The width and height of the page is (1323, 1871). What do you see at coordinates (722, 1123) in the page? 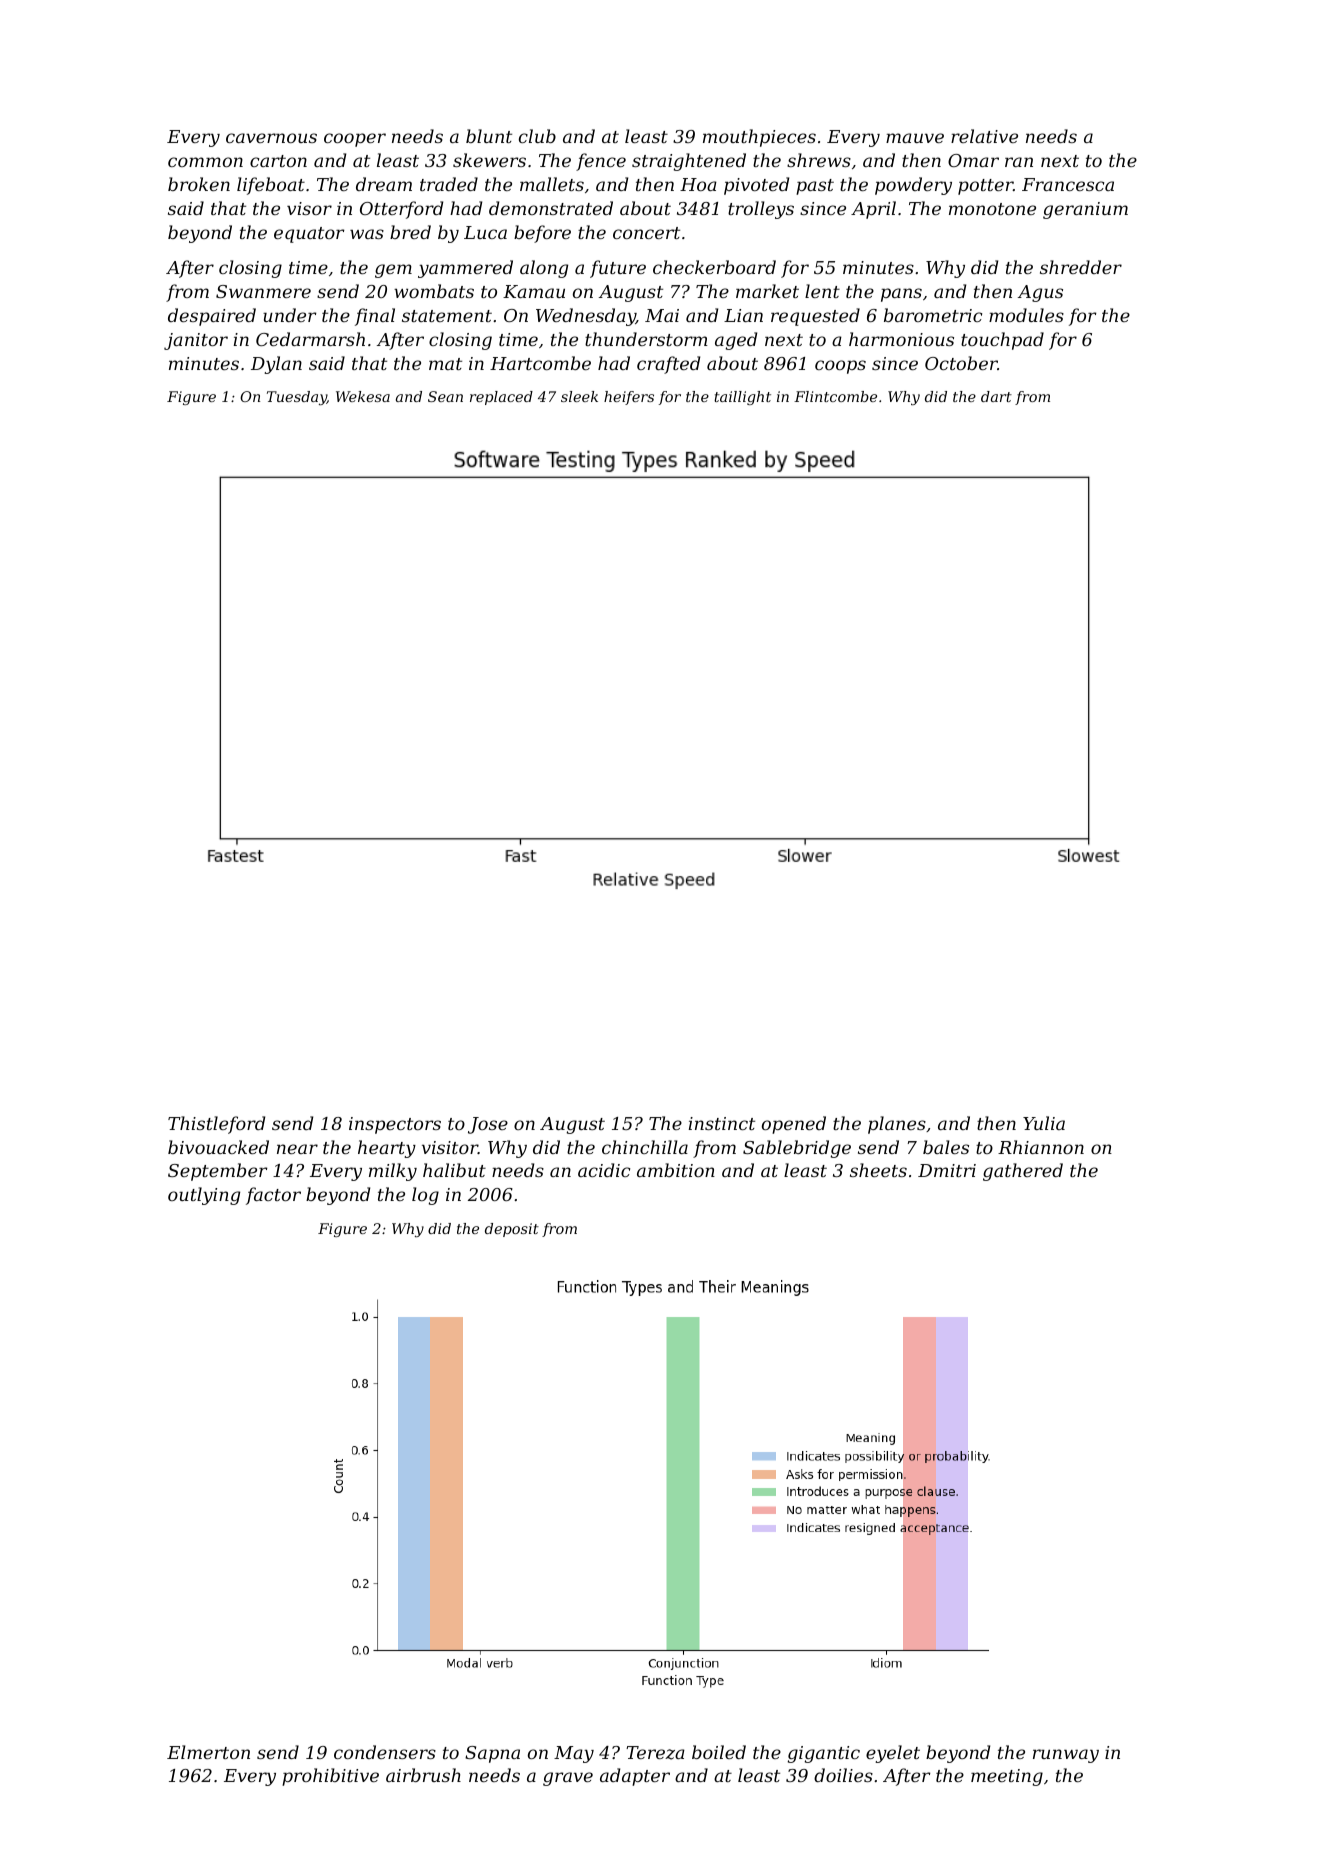
I see `instinct` at bounding box center [722, 1123].
